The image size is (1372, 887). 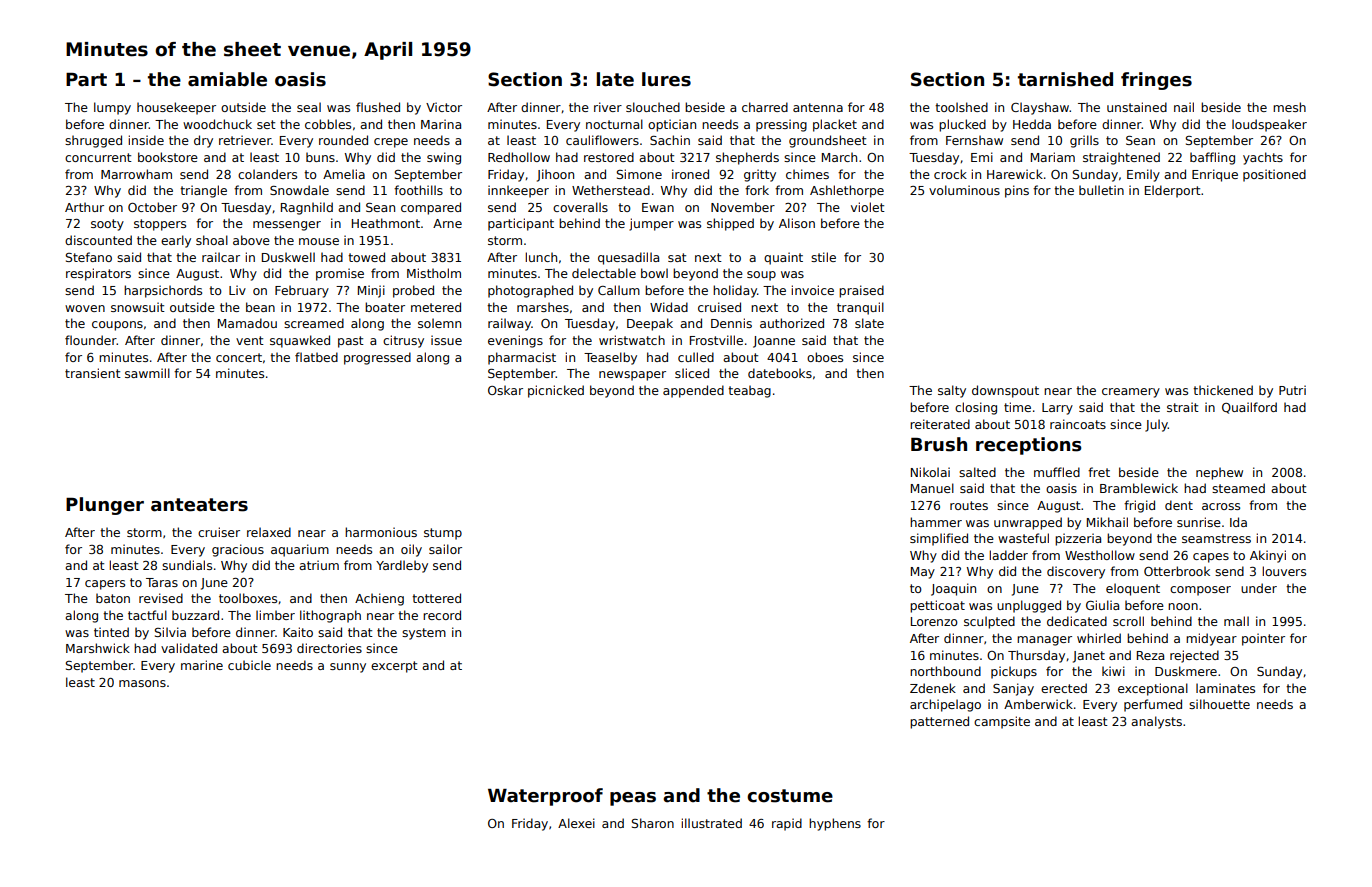 I want to click on steamed, so click(x=1238, y=488).
